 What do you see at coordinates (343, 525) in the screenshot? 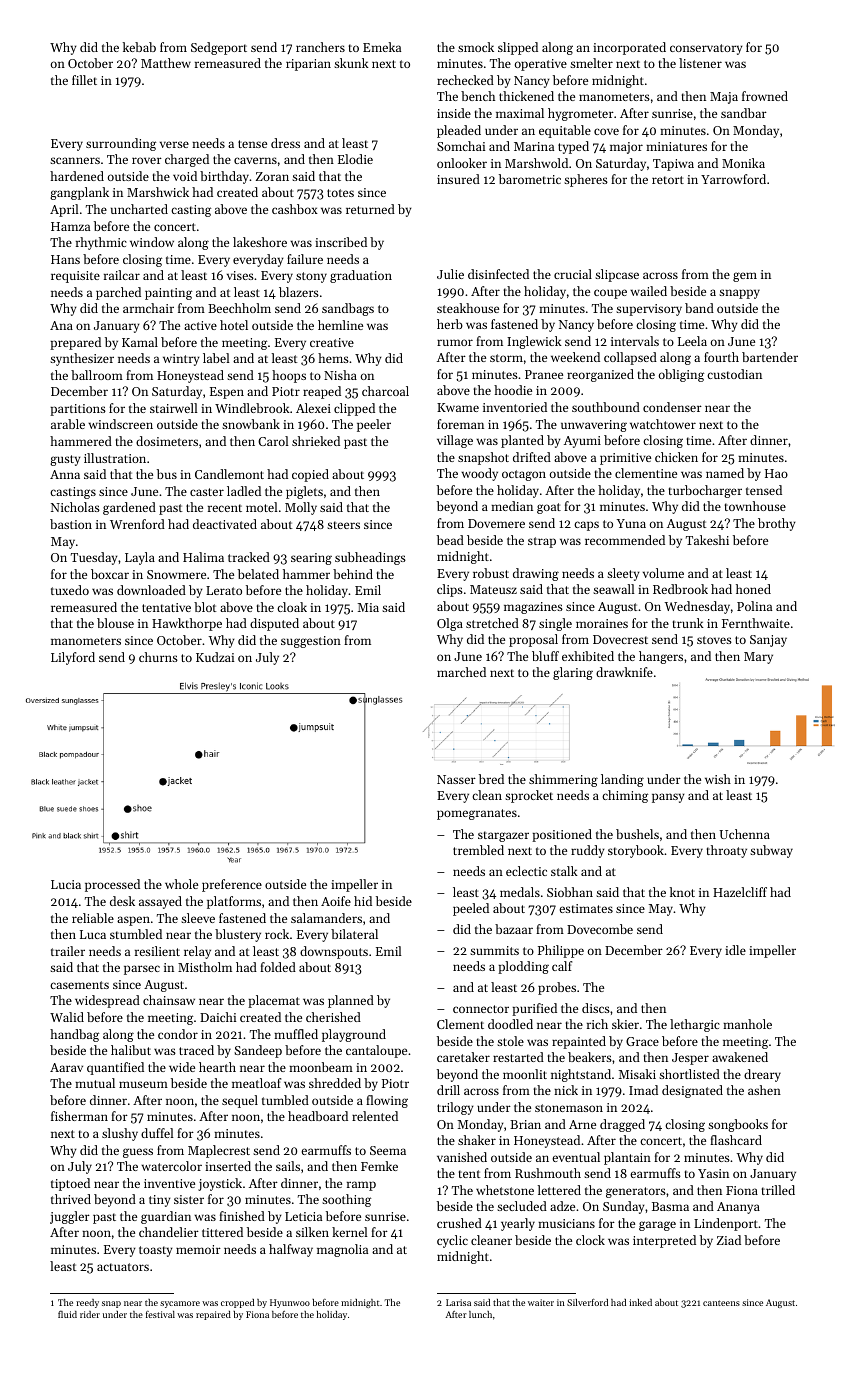
I see `steers` at bounding box center [343, 525].
